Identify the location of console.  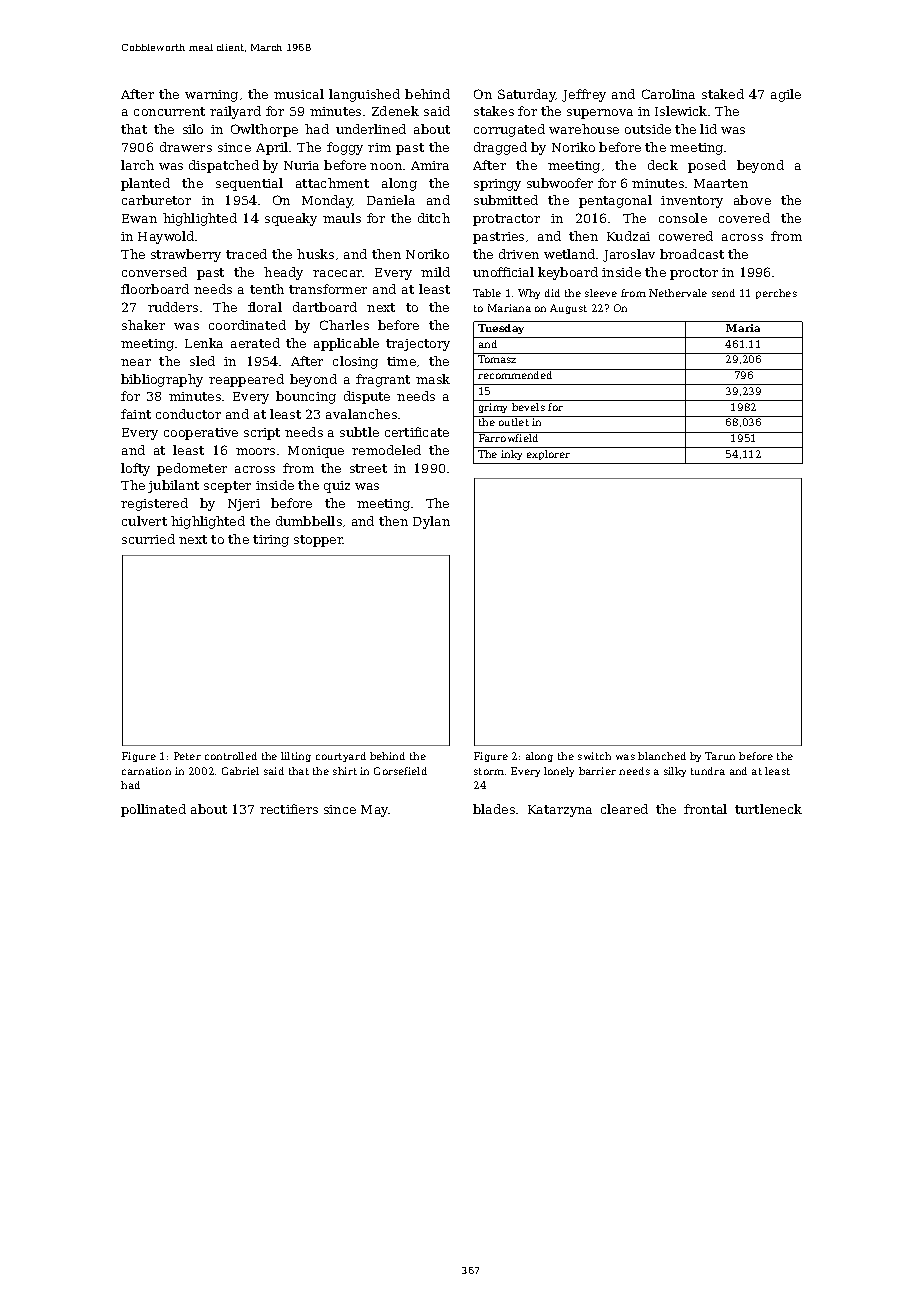
(683, 218).
